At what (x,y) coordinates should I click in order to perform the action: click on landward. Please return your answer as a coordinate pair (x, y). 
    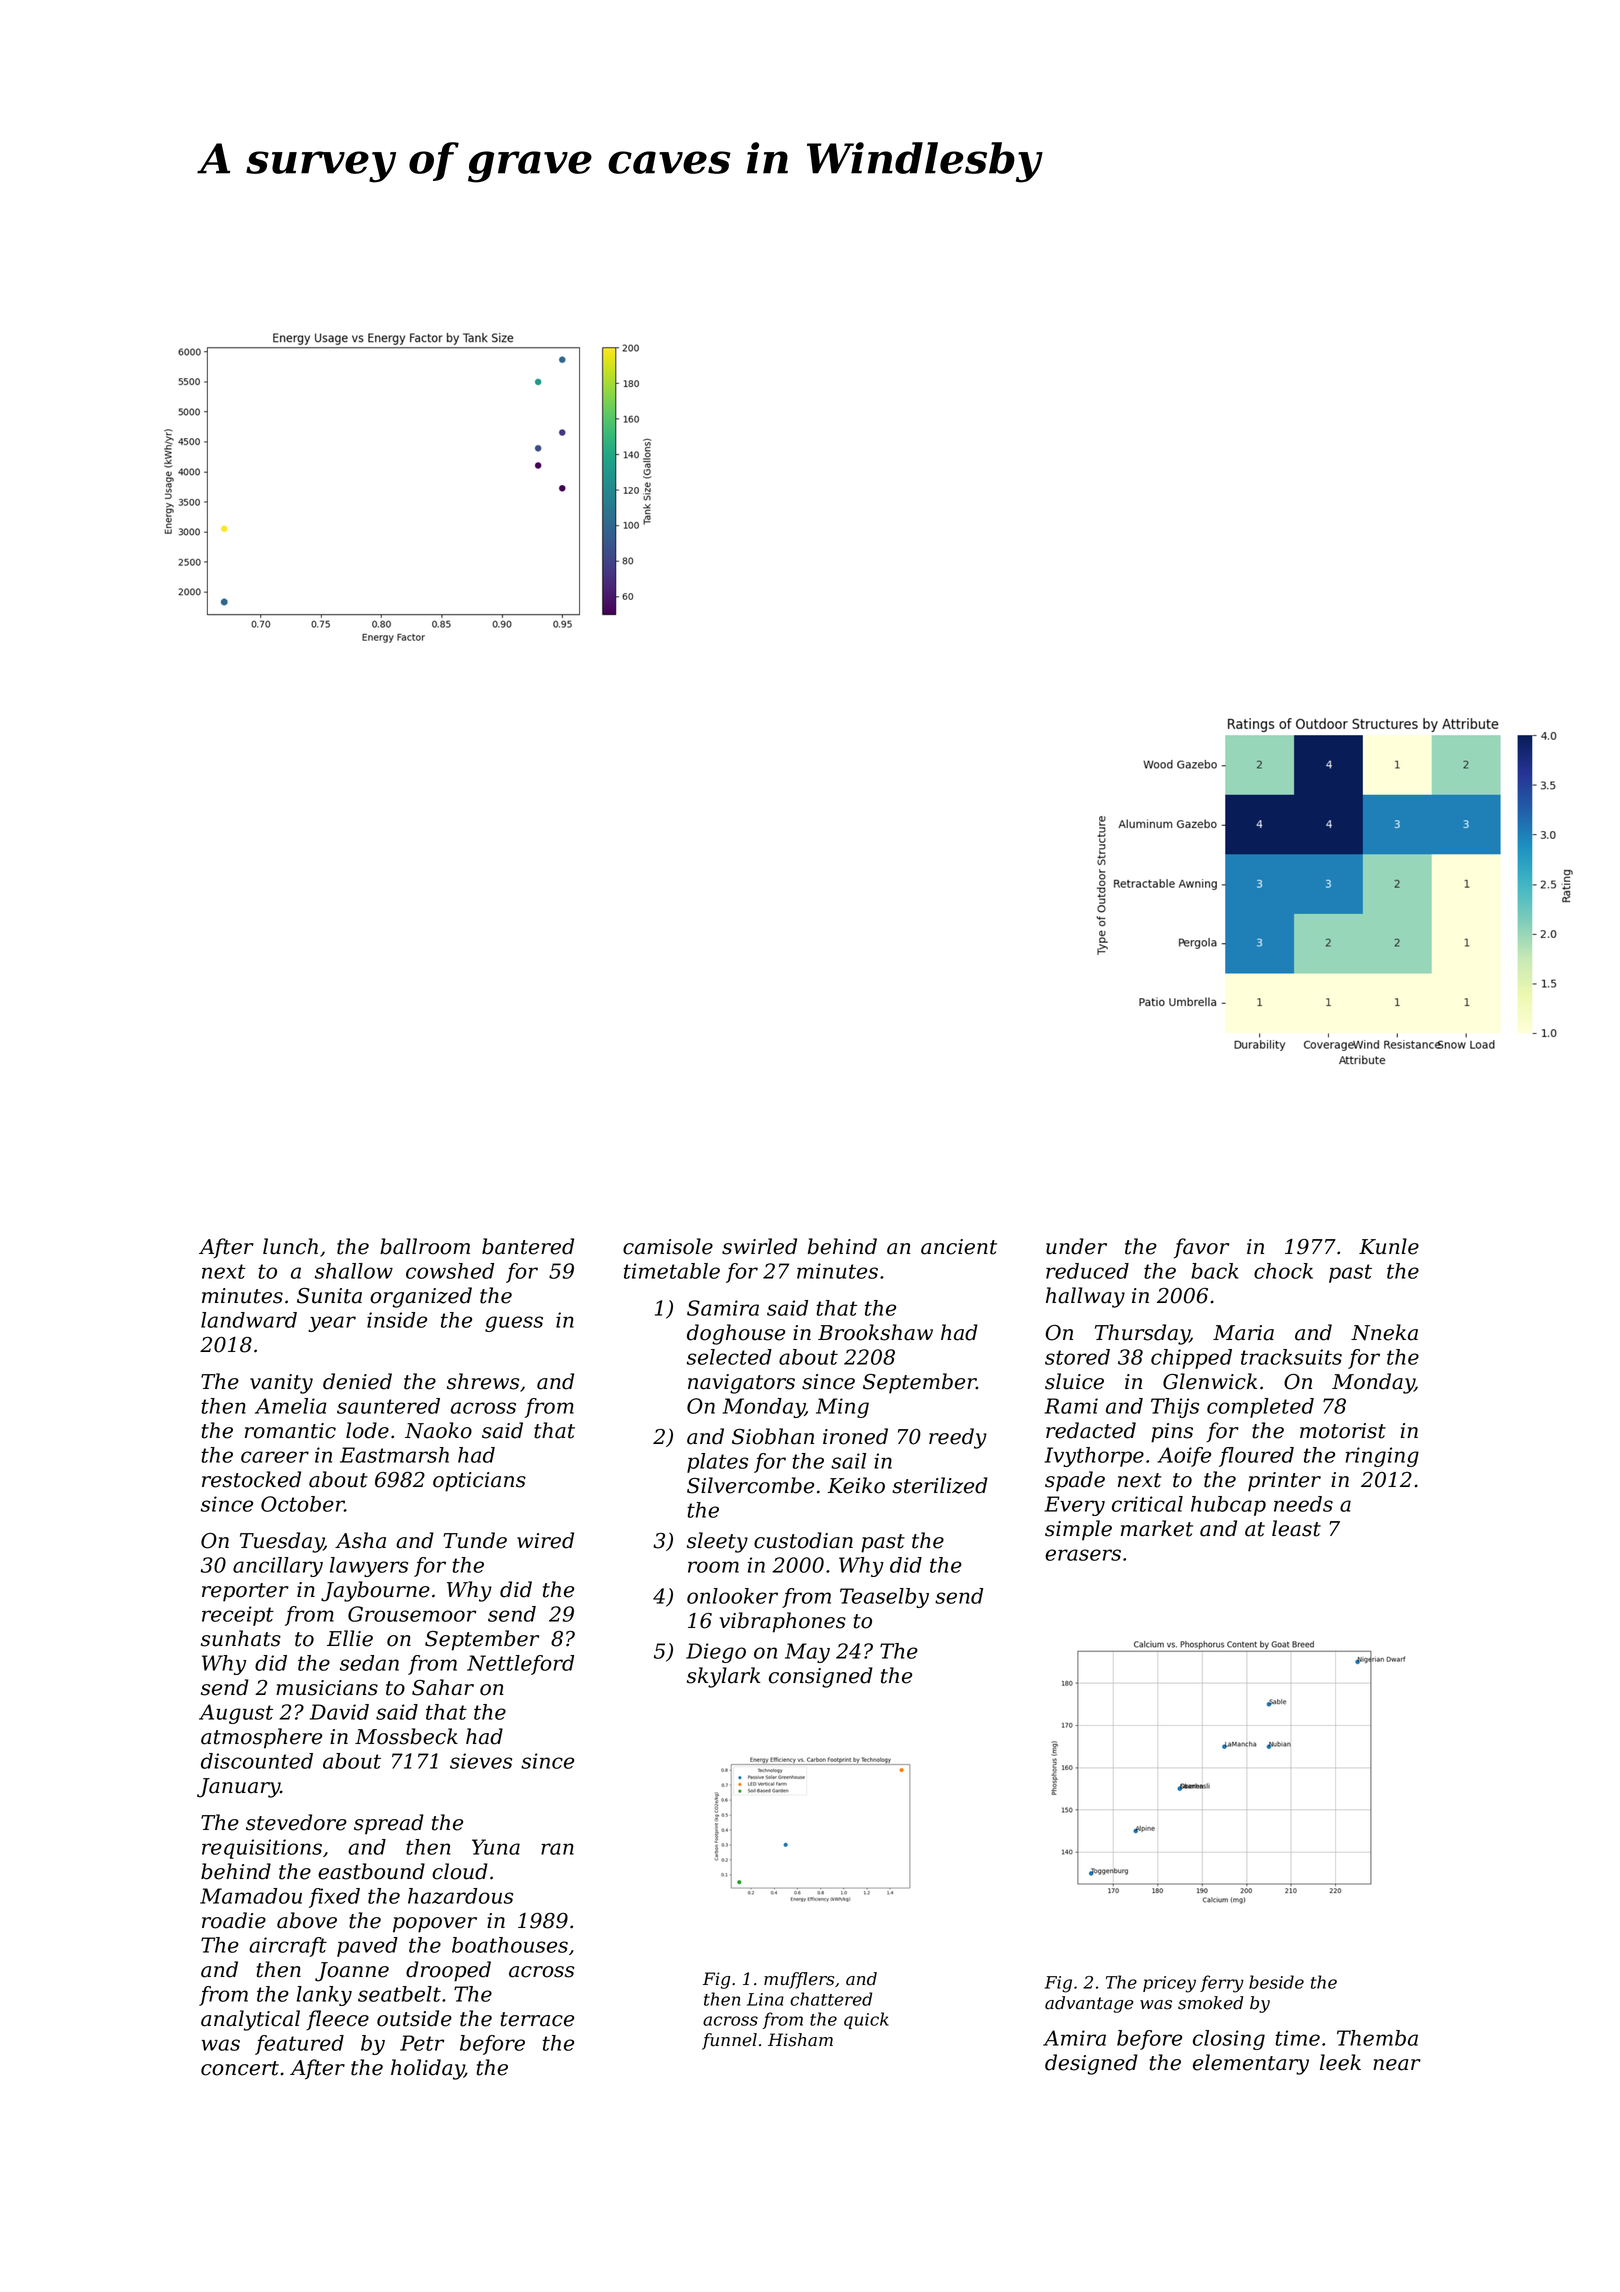
    Looking at the image, I should click on (249, 1320).
